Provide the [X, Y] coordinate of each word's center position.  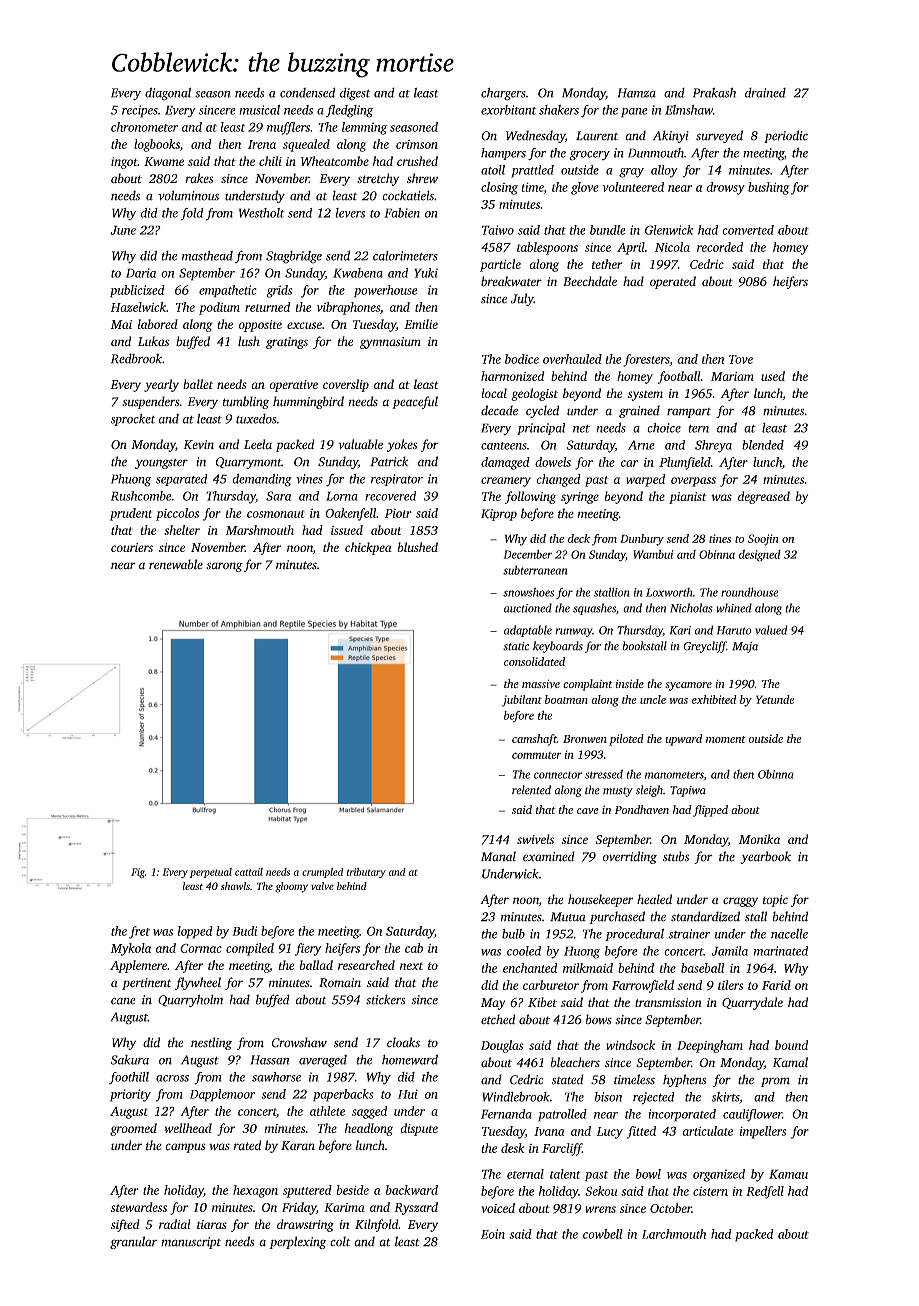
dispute [419, 1129]
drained [765, 93]
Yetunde [775, 699]
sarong [224, 567]
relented [531, 790]
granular [133, 1242]
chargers [503, 94]
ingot [124, 163]
